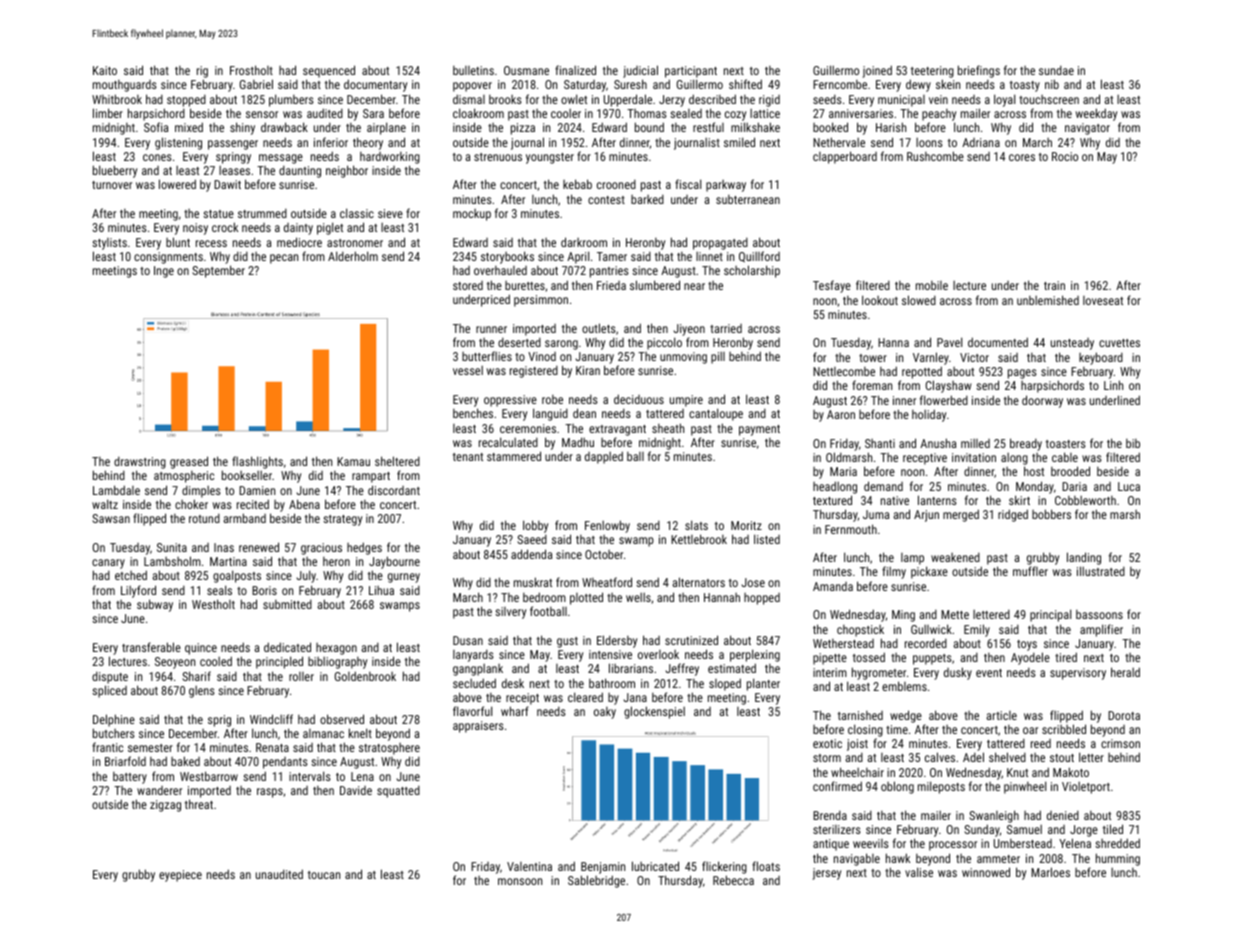 Image resolution: width=1233 pixels, height=952 pixels. Describe the element at coordinates (164, 272) in the image. I see `Inge` at that location.
